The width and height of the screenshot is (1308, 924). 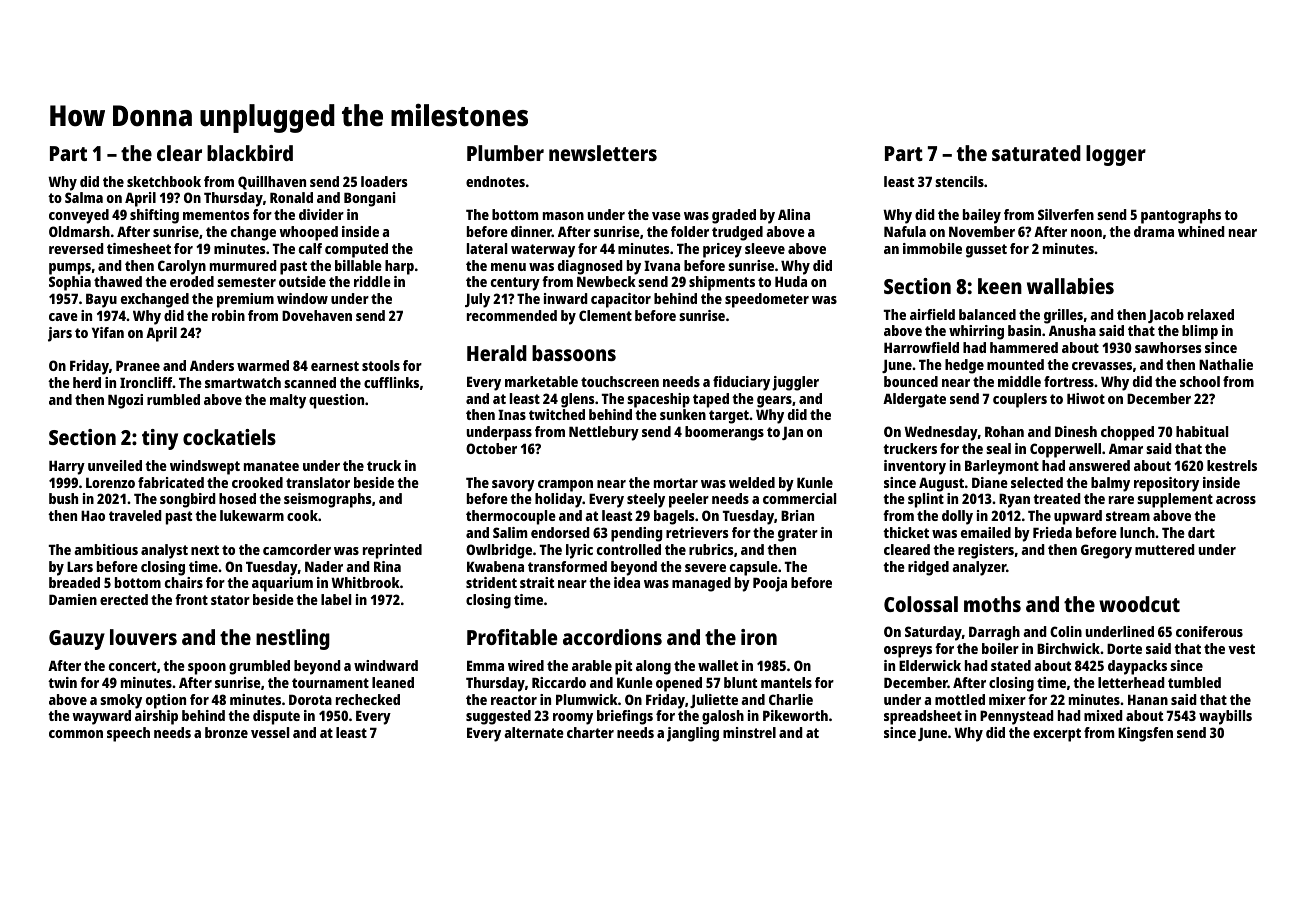 I want to click on pricey, so click(x=722, y=250).
